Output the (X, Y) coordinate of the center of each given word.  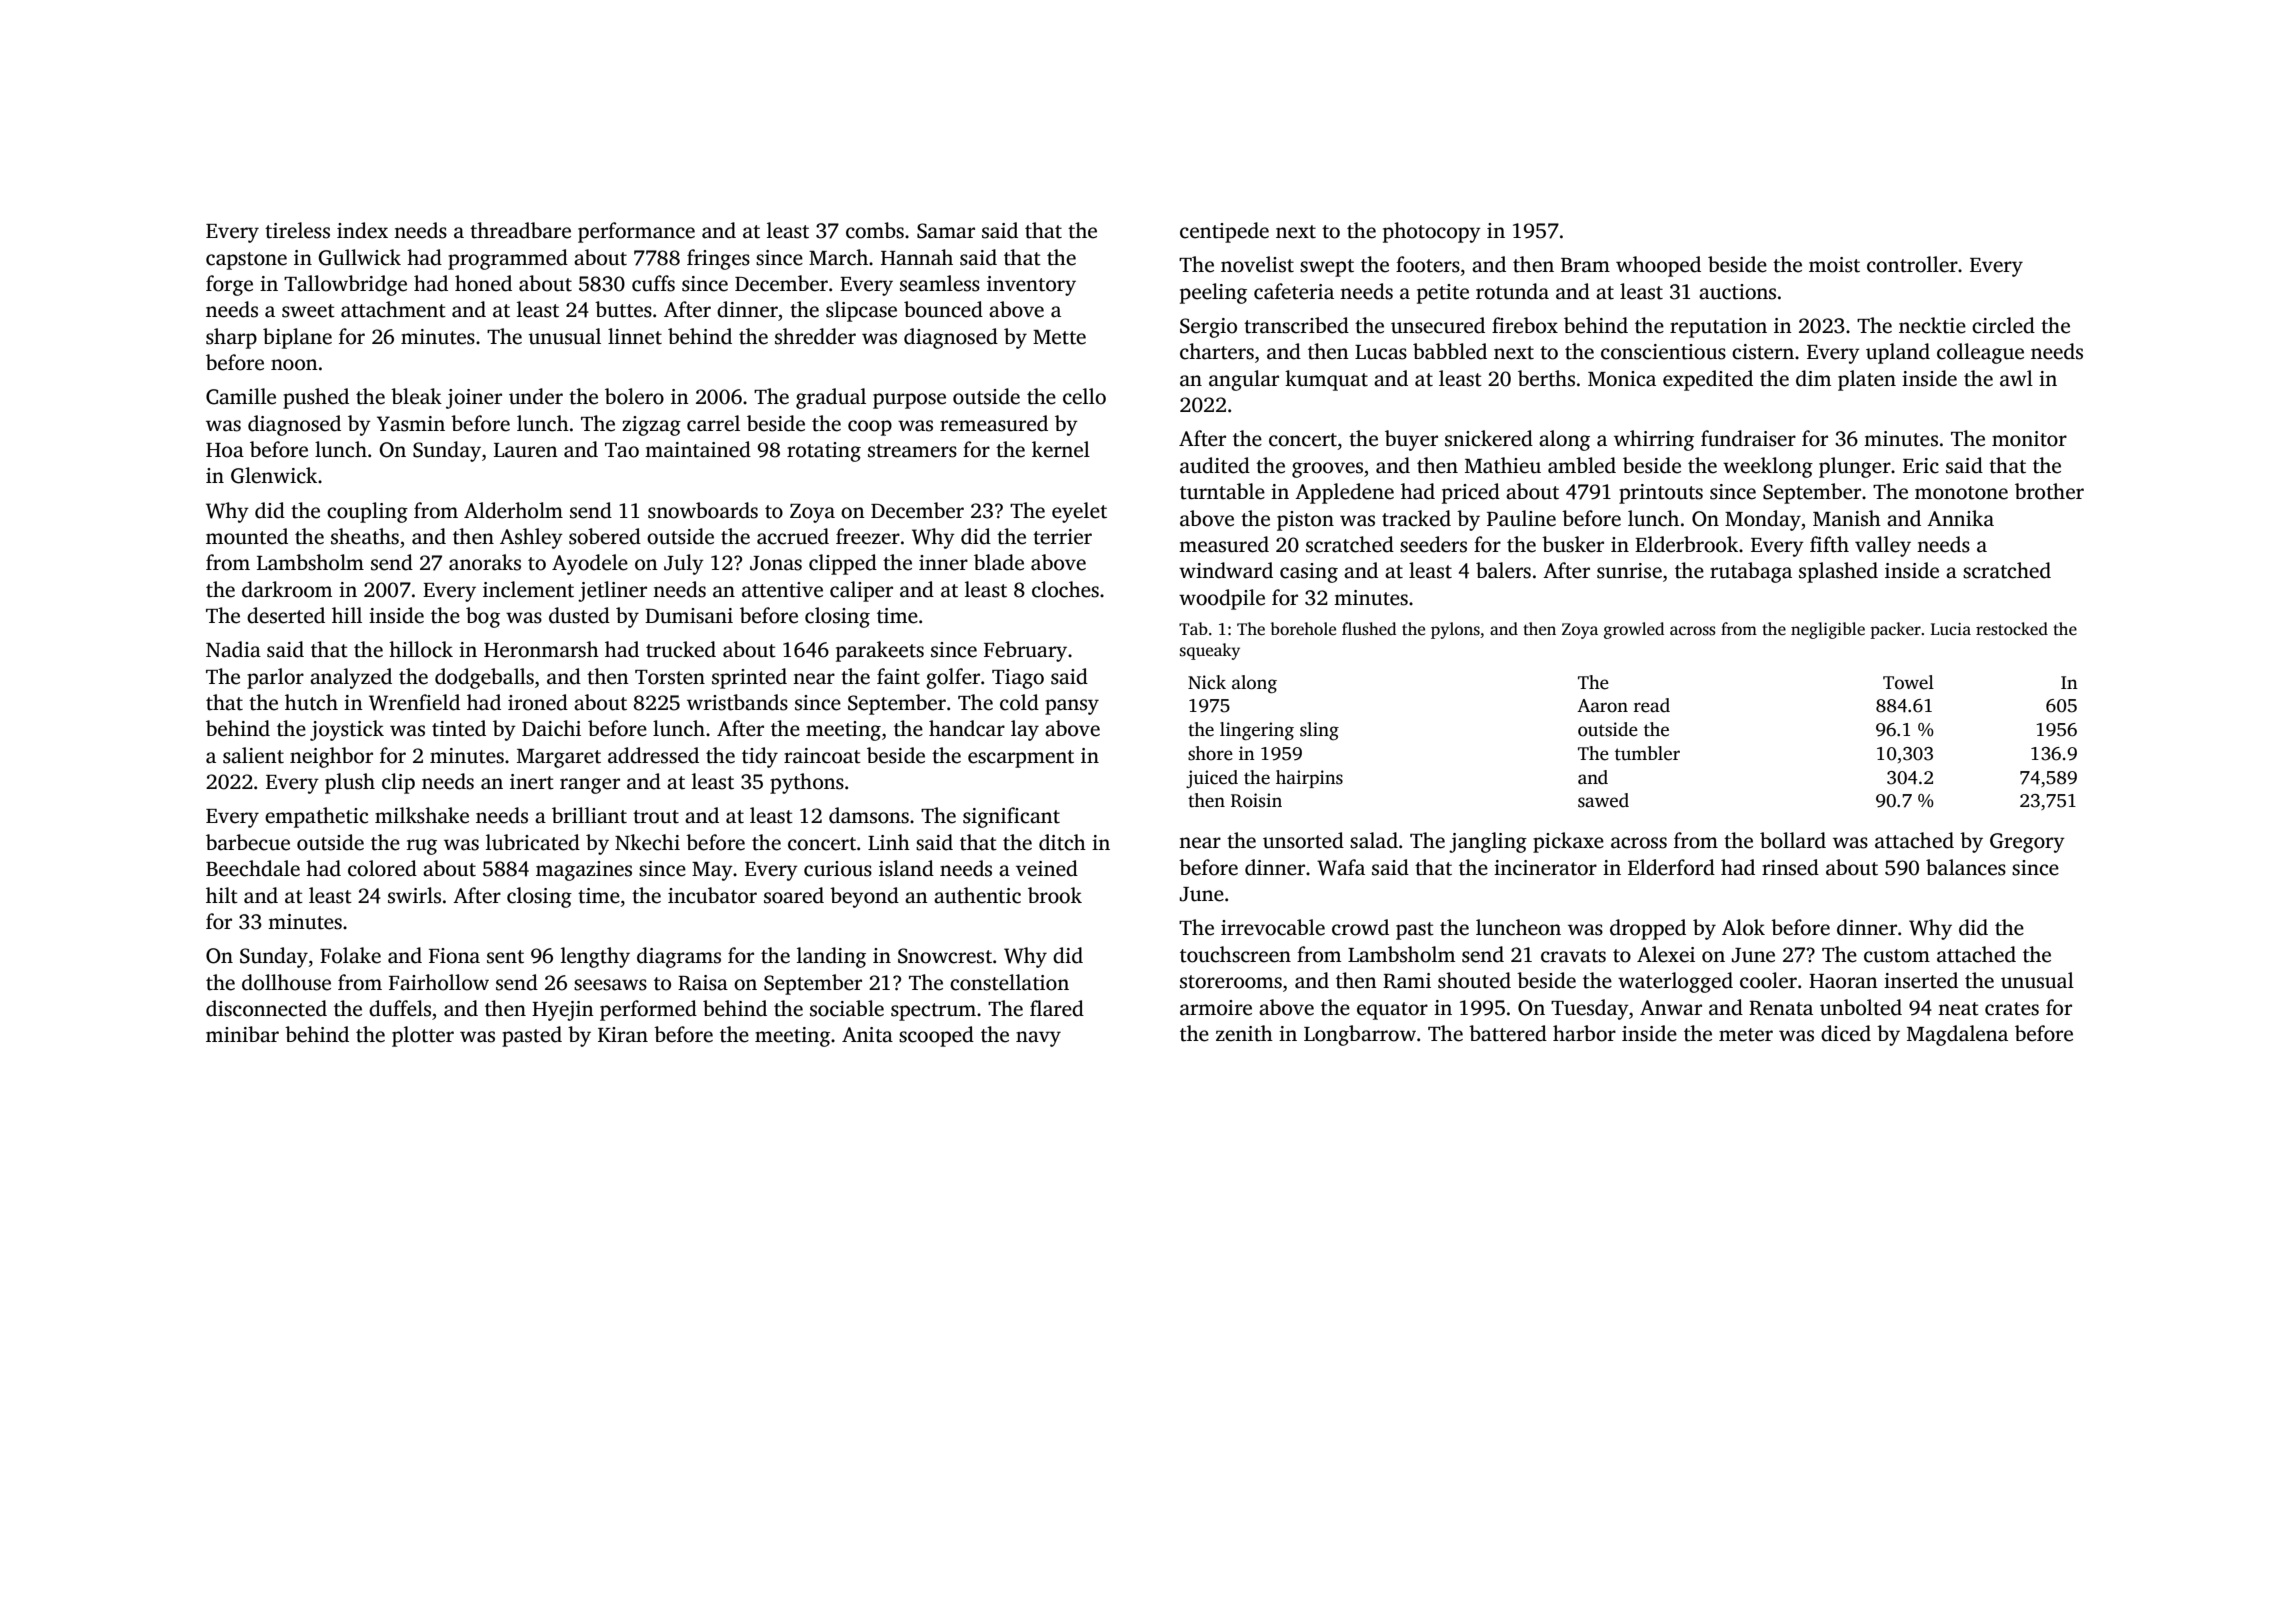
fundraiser (1748, 438)
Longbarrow (1360, 1035)
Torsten (670, 677)
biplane (297, 338)
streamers (912, 451)
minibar (242, 1034)
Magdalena (1957, 1035)
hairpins (1309, 779)
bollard (1793, 840)
